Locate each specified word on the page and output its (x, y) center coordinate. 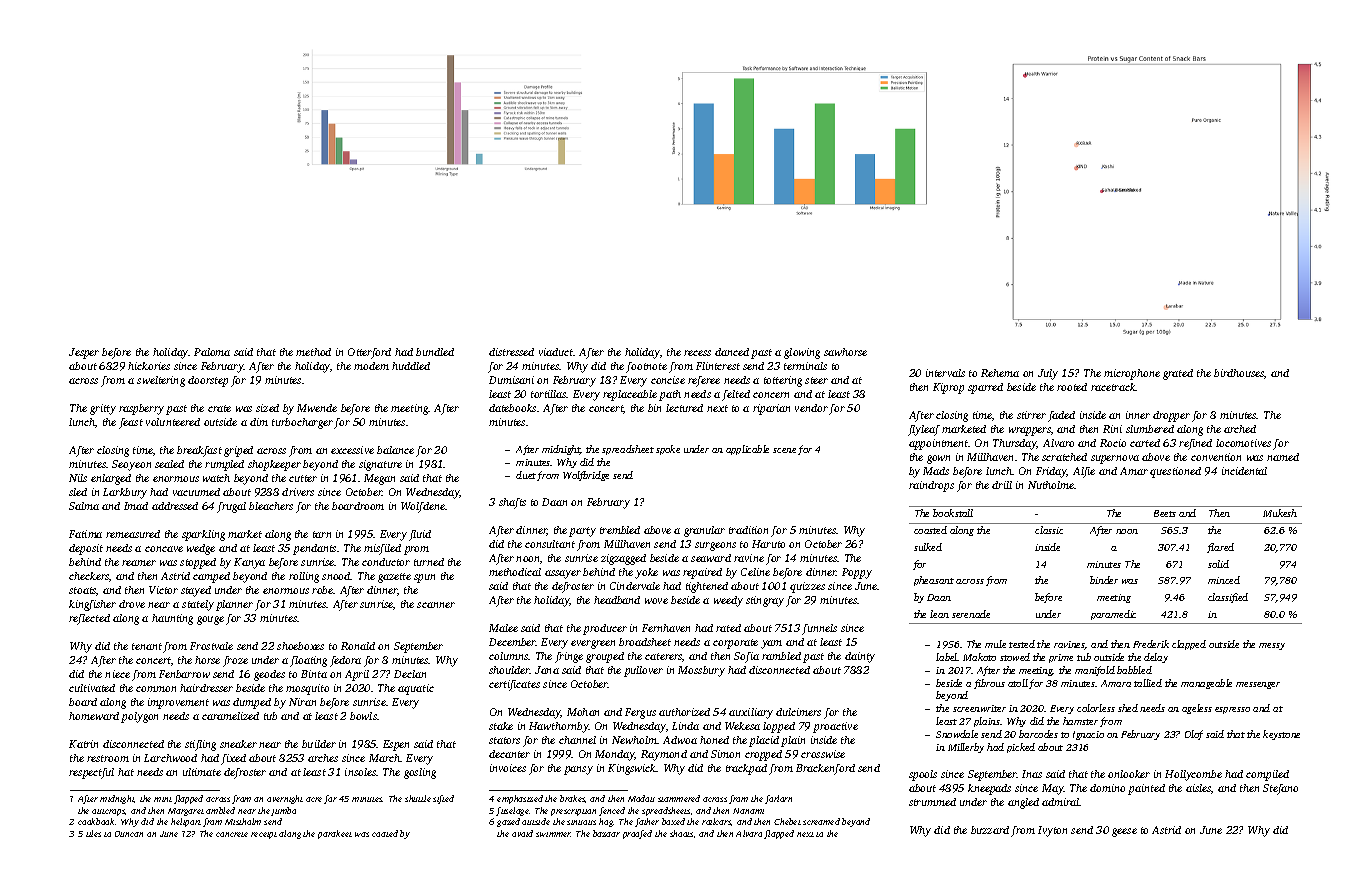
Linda (685, 726)
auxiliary (751, 713)
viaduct (556, 352)
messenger (1258, 685)
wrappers (1030, 431)
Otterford (369, 353)
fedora (345, 661)
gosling (420, 773)
